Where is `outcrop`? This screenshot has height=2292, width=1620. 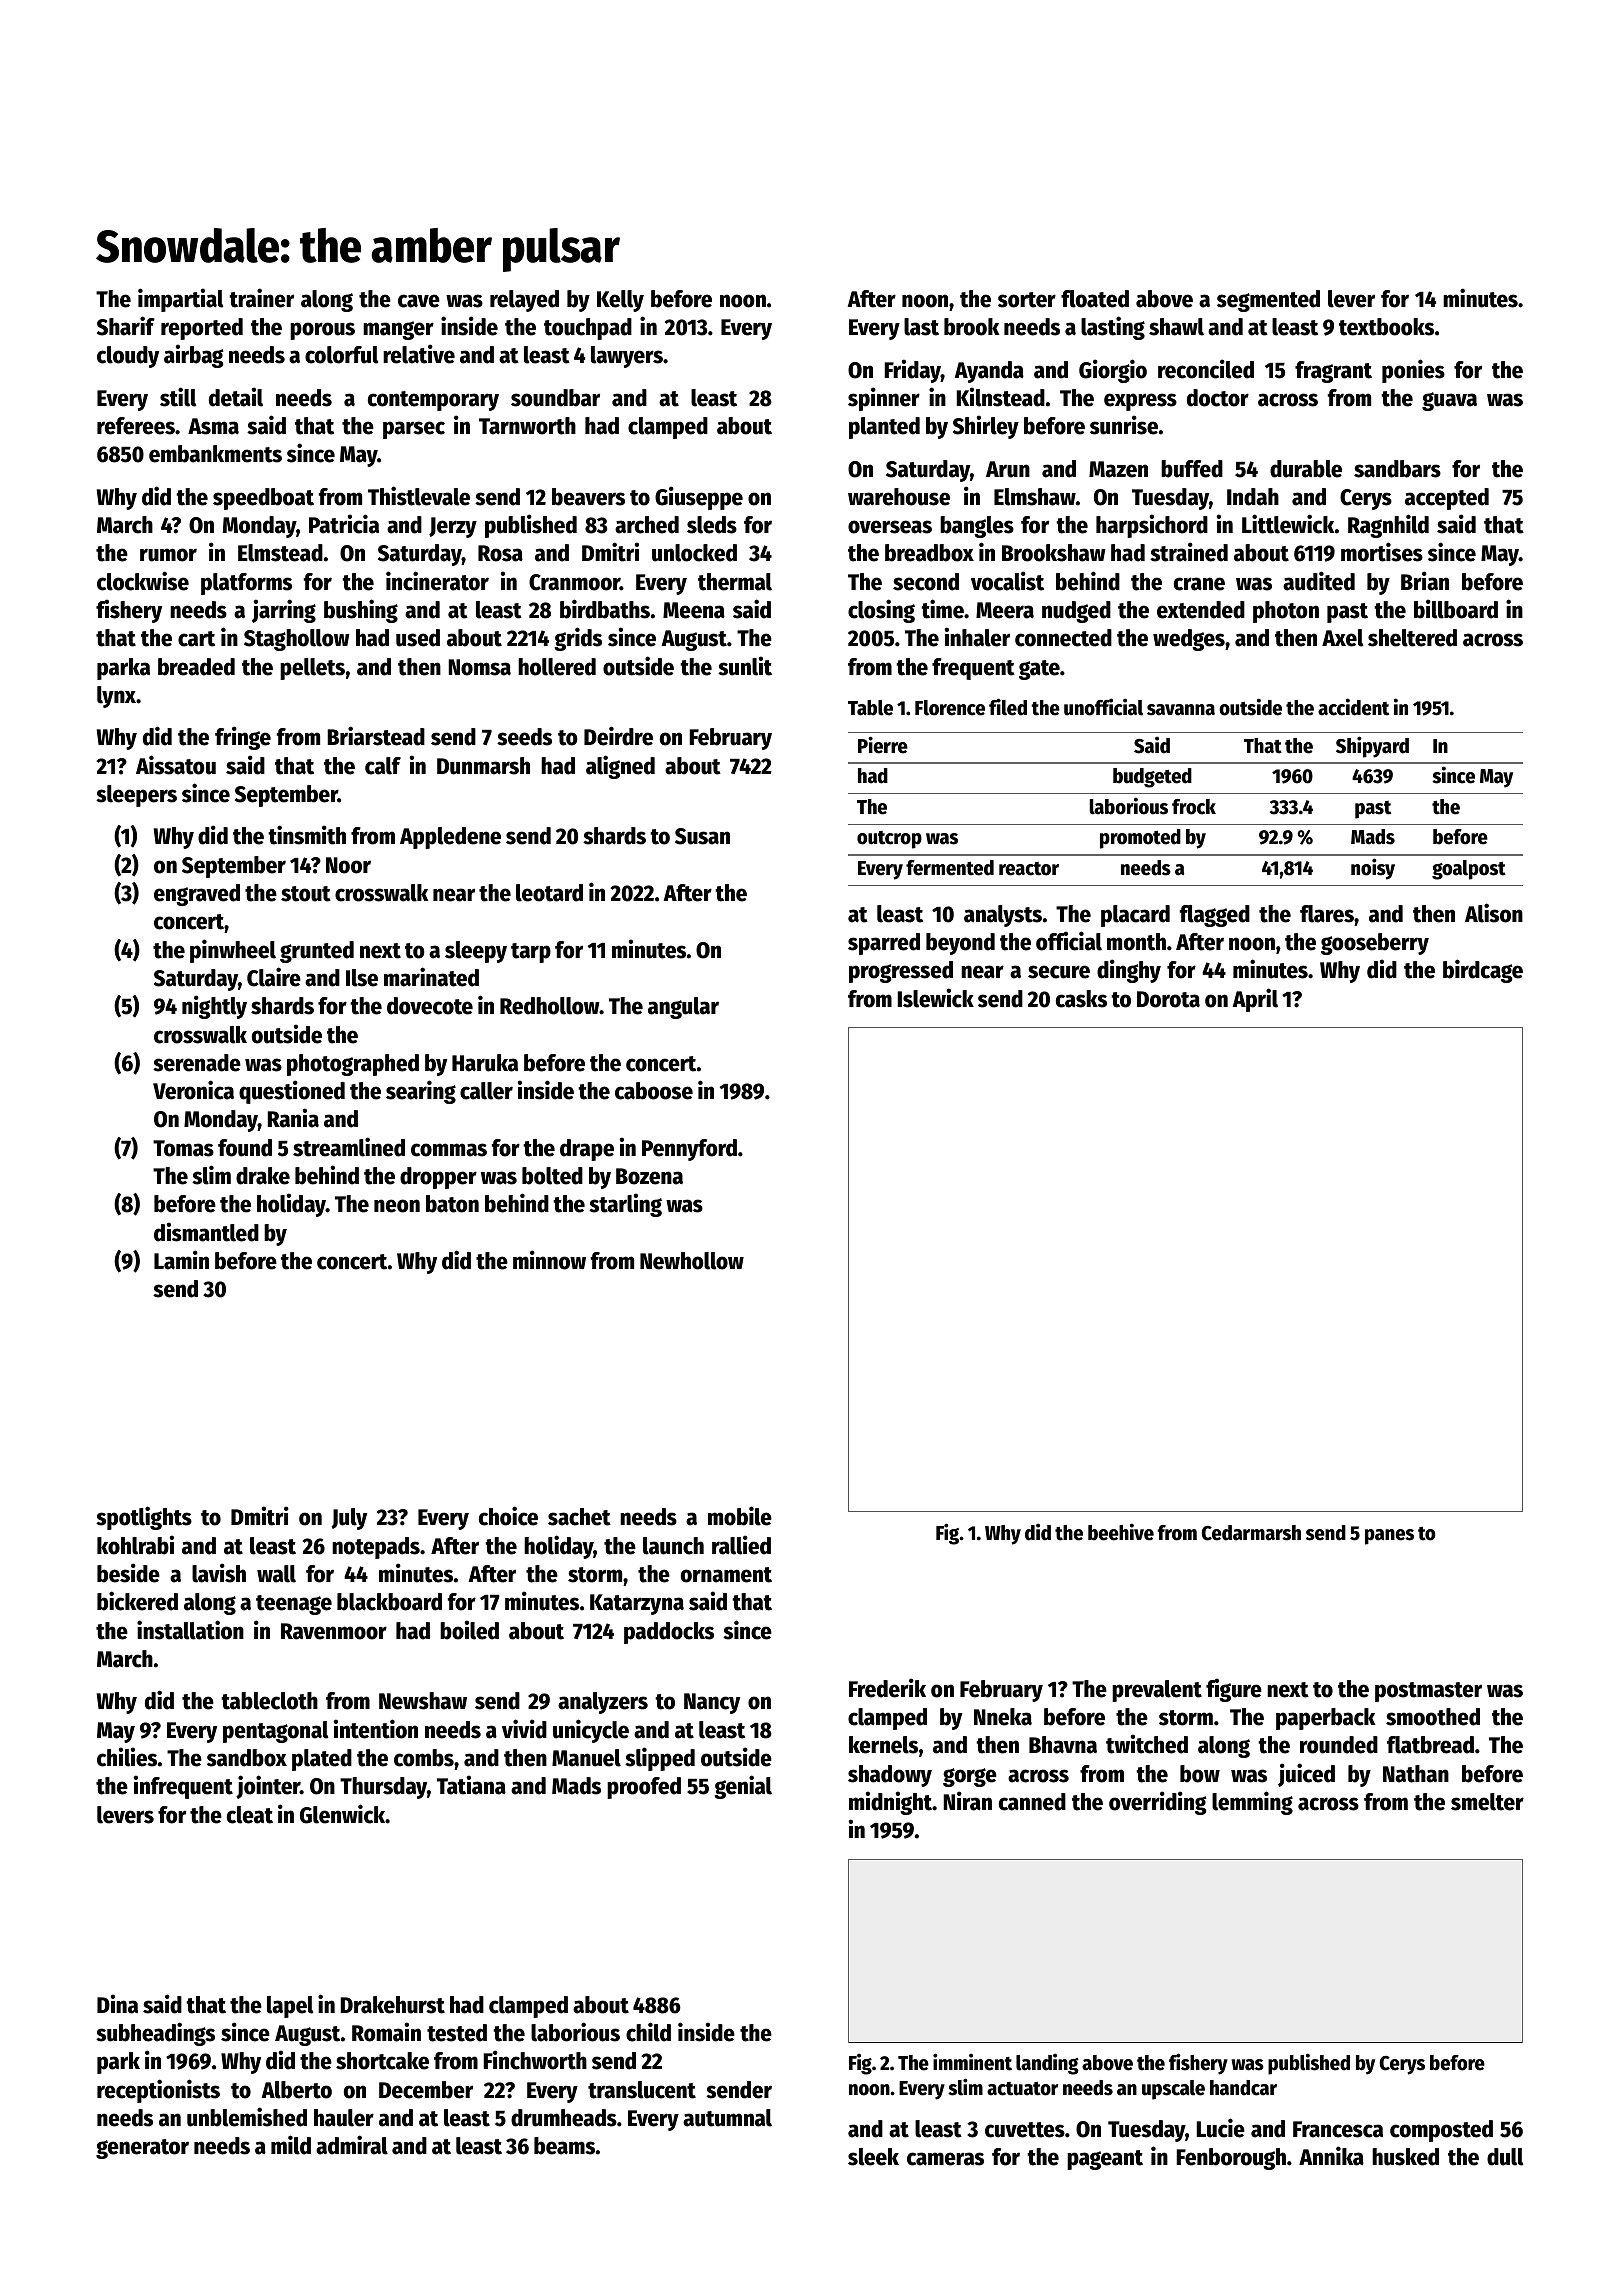 outcrop is located at coordinates (889, 840).
